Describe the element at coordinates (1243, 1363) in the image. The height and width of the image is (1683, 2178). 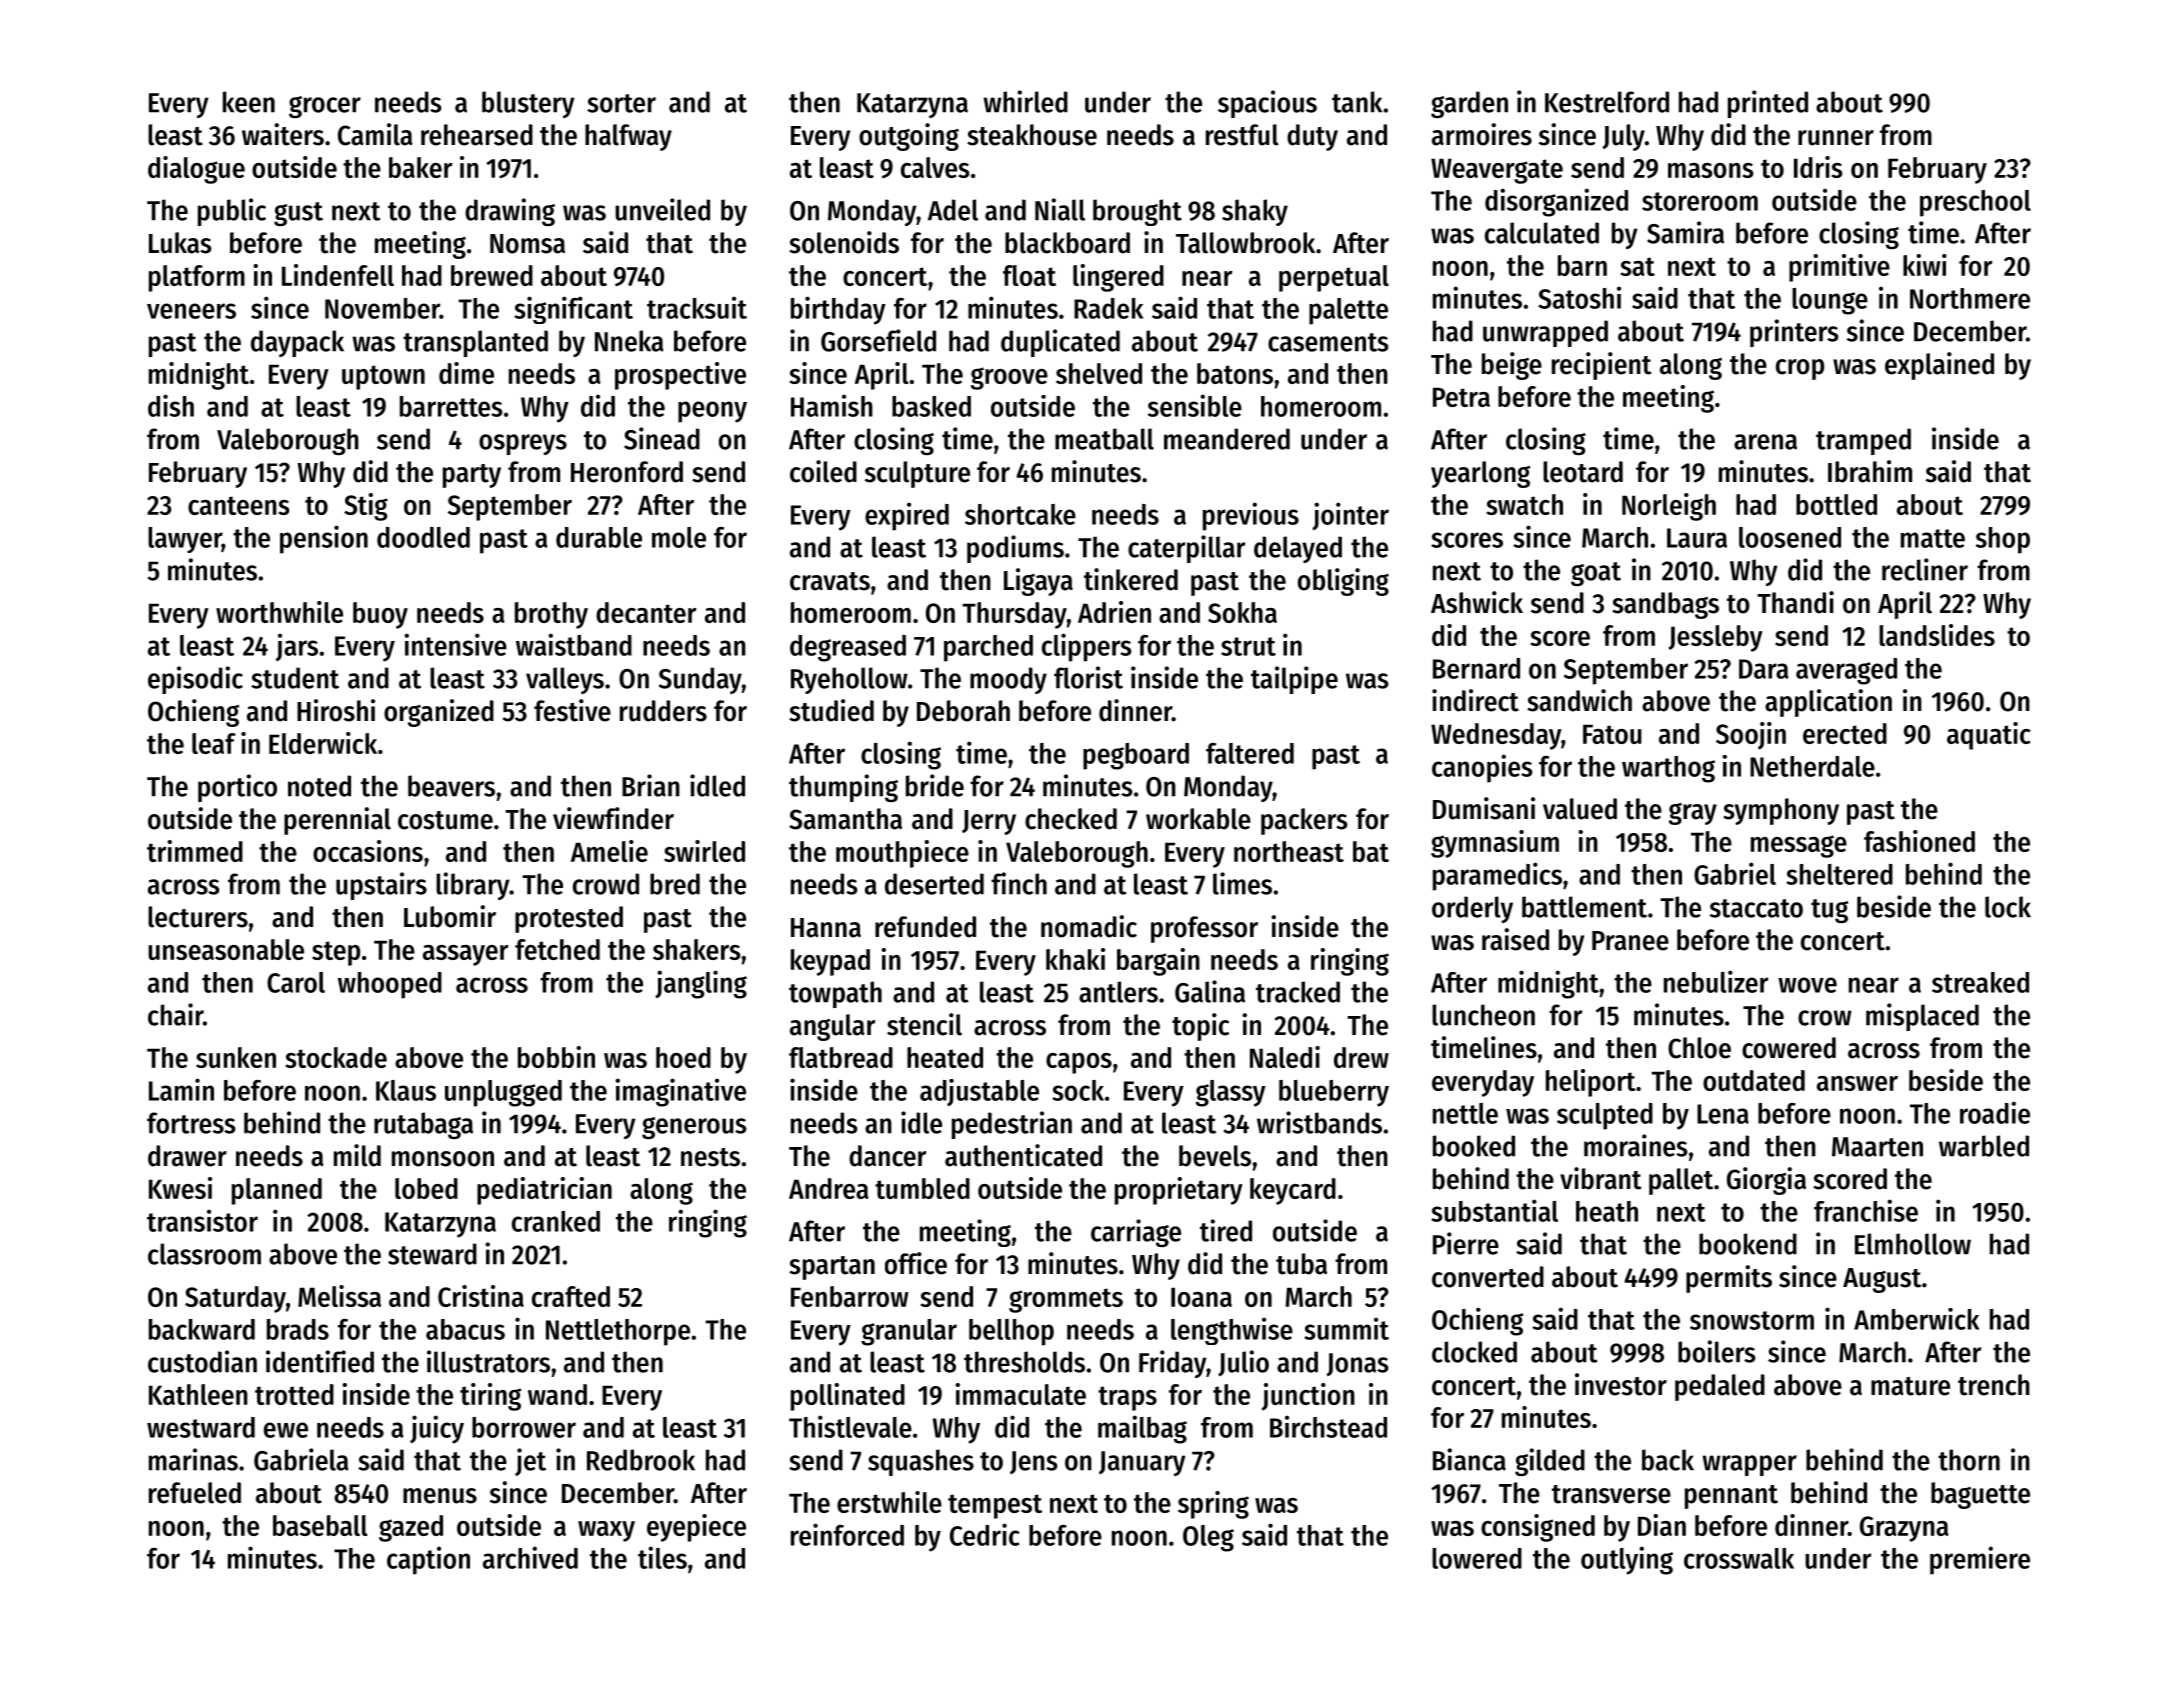
I see `Julio` at that location.
